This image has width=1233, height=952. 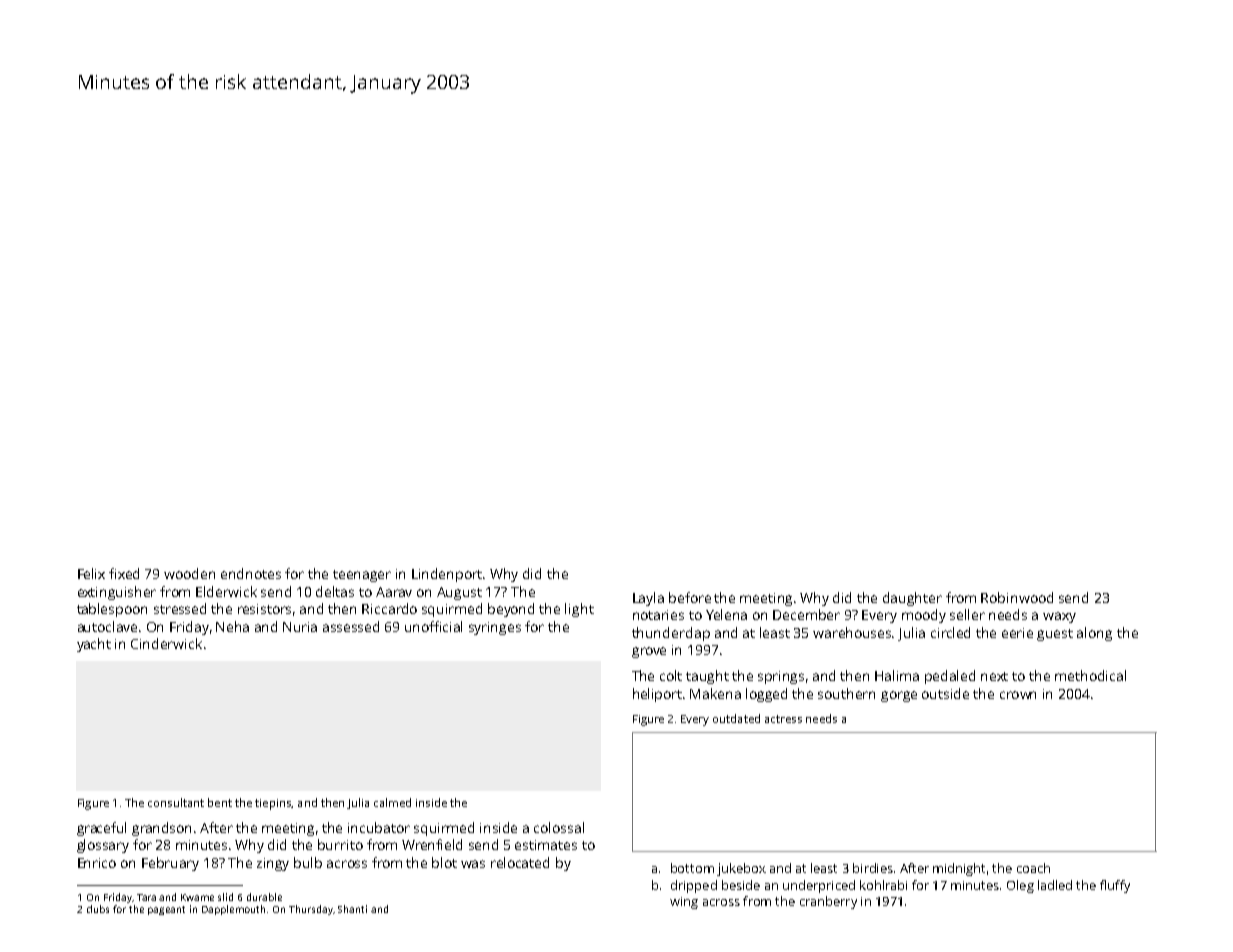 I want to click on clubs, so click(x=98, y=909).
